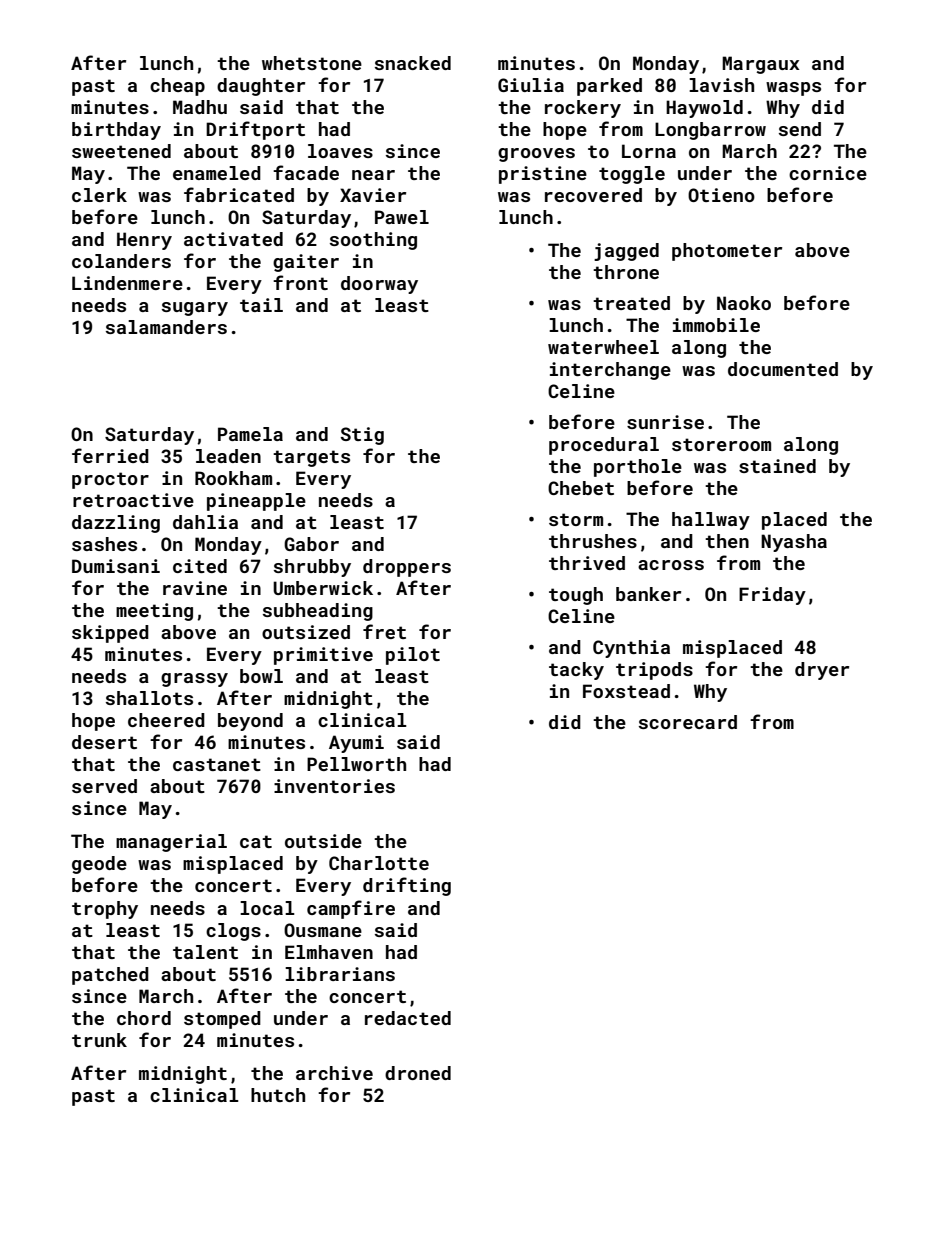 This screenshot has width=952, height=1233. I want to click on birthday, so click(116, 131).
